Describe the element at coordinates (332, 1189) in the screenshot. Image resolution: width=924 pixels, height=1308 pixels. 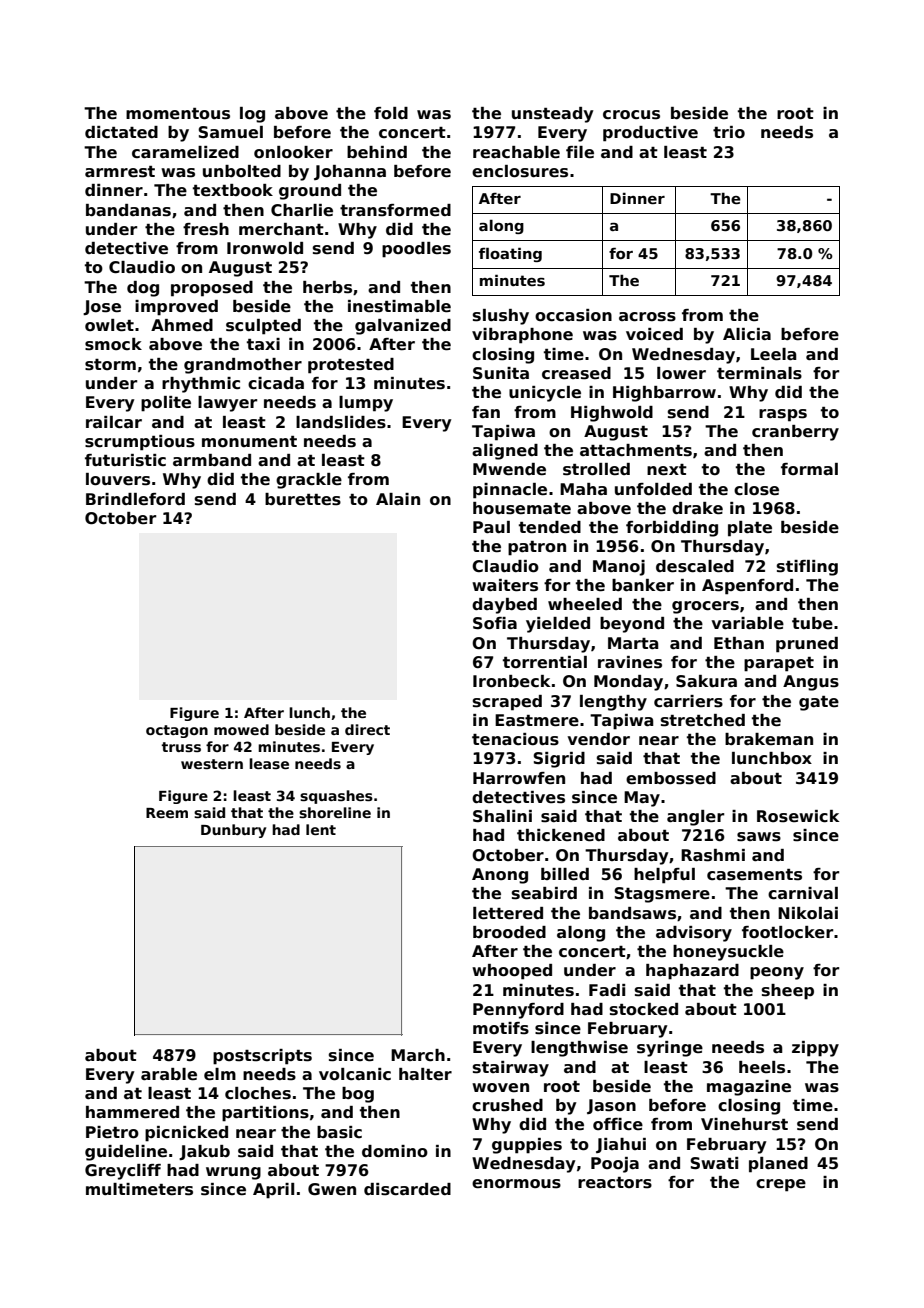
I see `Gwen` at that location.
